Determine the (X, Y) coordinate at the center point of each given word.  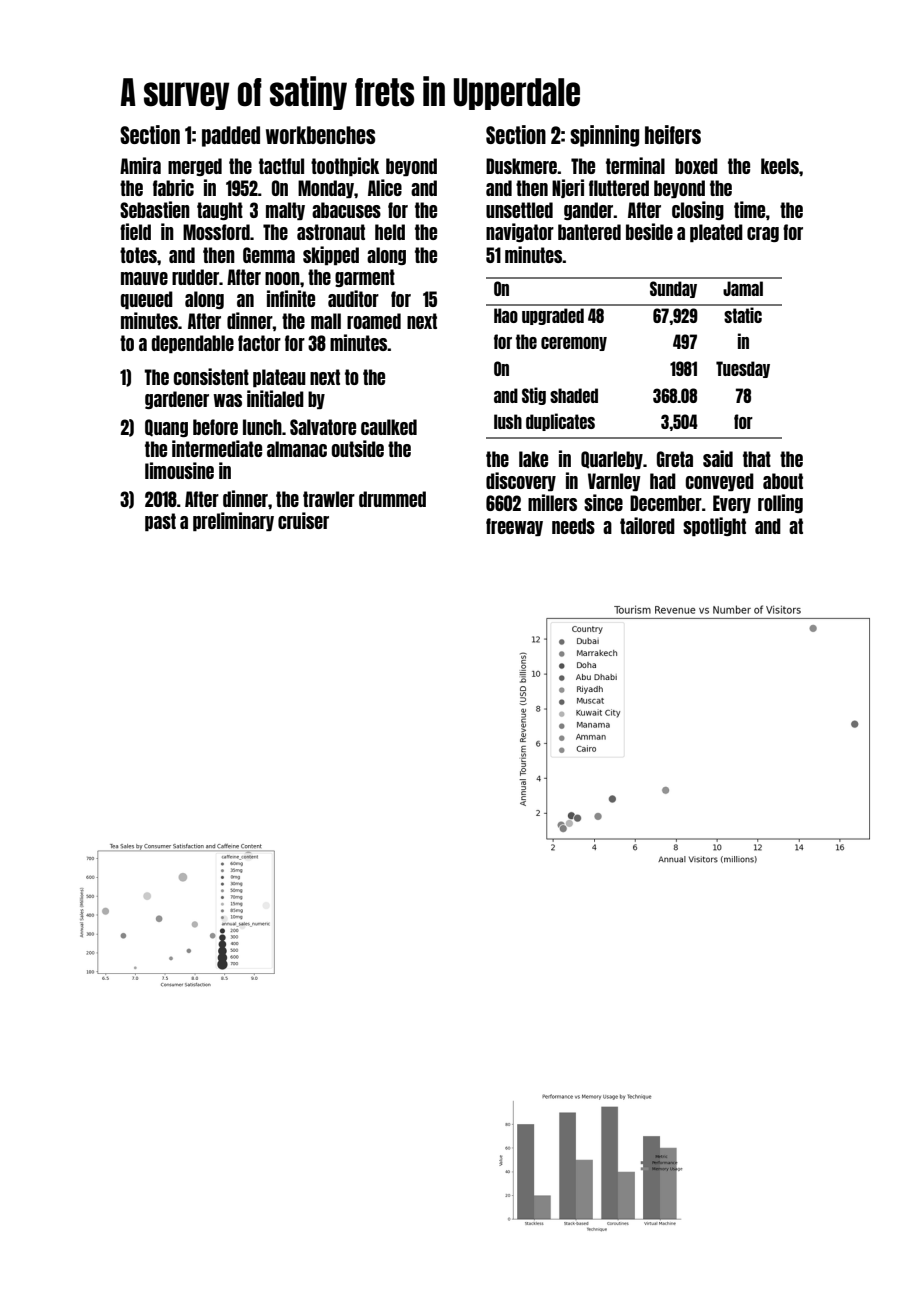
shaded (574, 395)
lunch (262, 427)
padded (231, 136)
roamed (374, 321)
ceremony (574, 344)
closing (698, 210)
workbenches (320, 135)
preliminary (233, 521)
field (135, 231)
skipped (331, 255)
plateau (279, 378)
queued (147, 300)
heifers (673, 134)
